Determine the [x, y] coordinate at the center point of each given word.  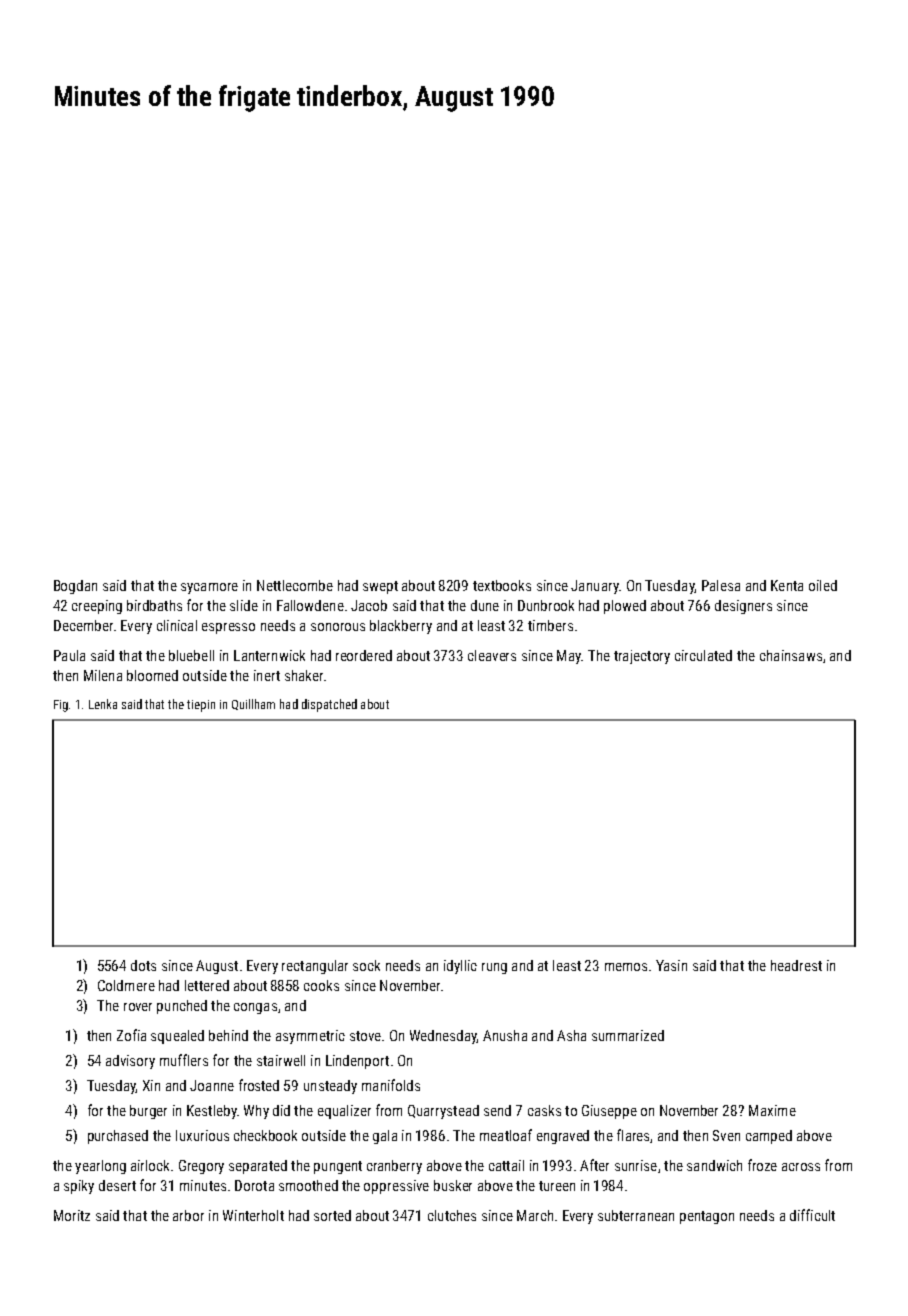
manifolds [391, 1085]
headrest [796, 965]
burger [148, 1112]
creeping [97, 607]
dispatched [329, 705]
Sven [726, 1135]
